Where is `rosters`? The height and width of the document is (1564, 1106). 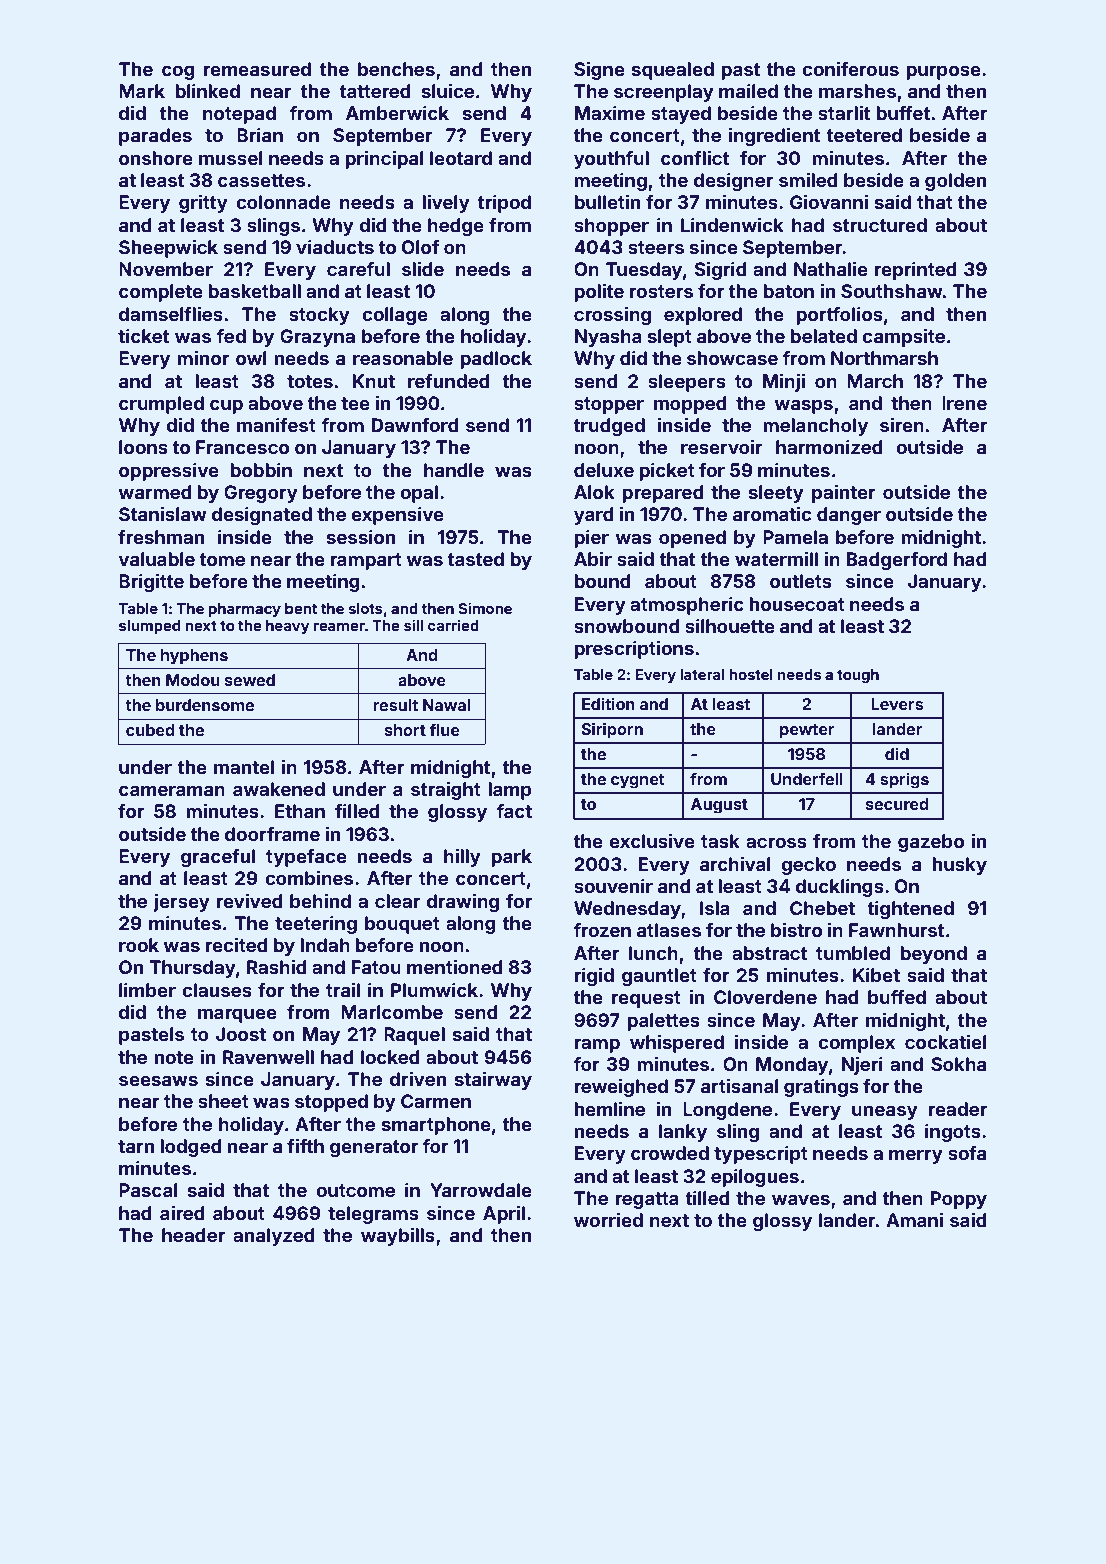
rosters is located at coordinates (661, 291).
